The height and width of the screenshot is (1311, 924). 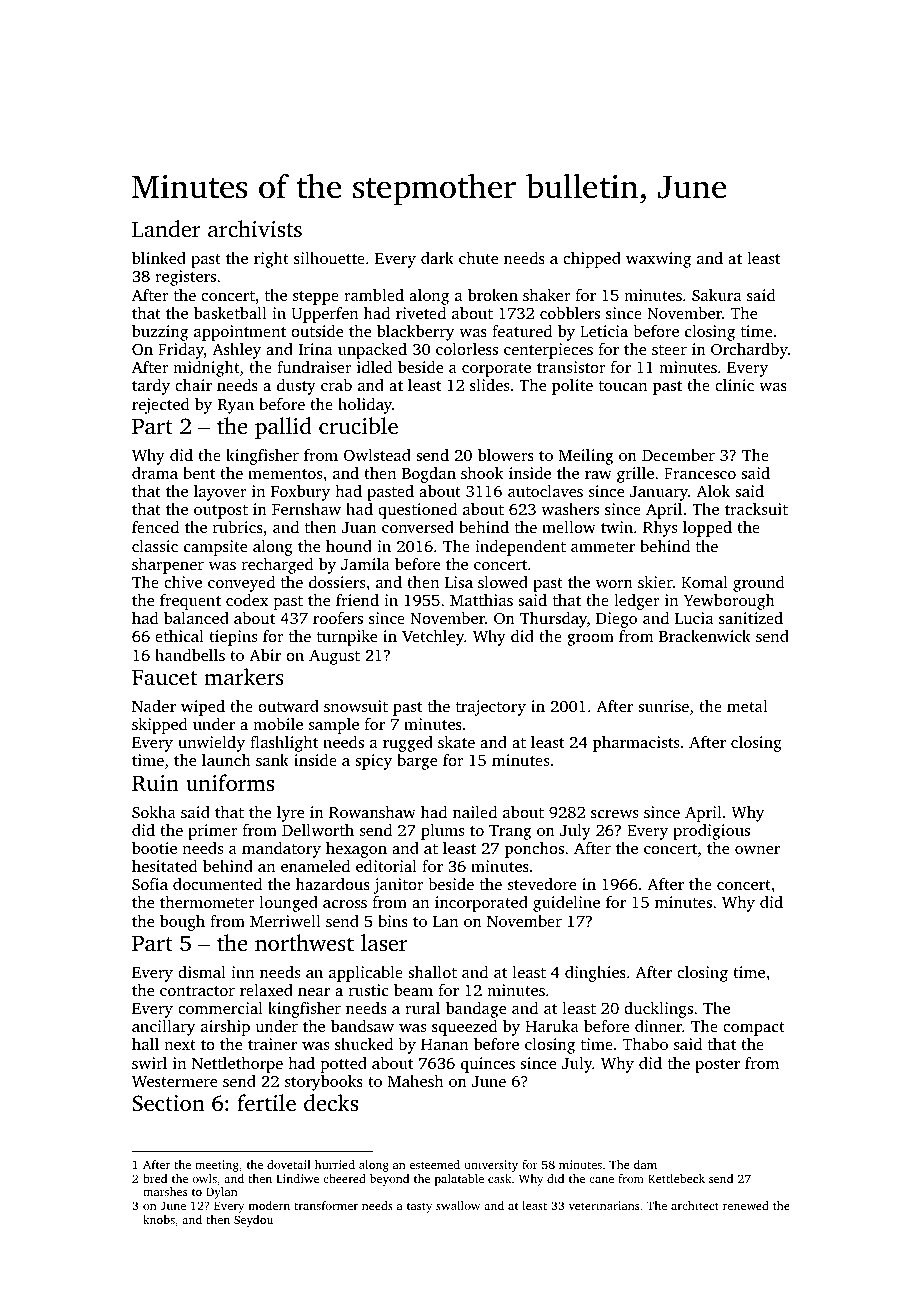 What do you see at coordinates (375, 367) in the screenshot?
I see `idled` at bounding box center [375, 367].
